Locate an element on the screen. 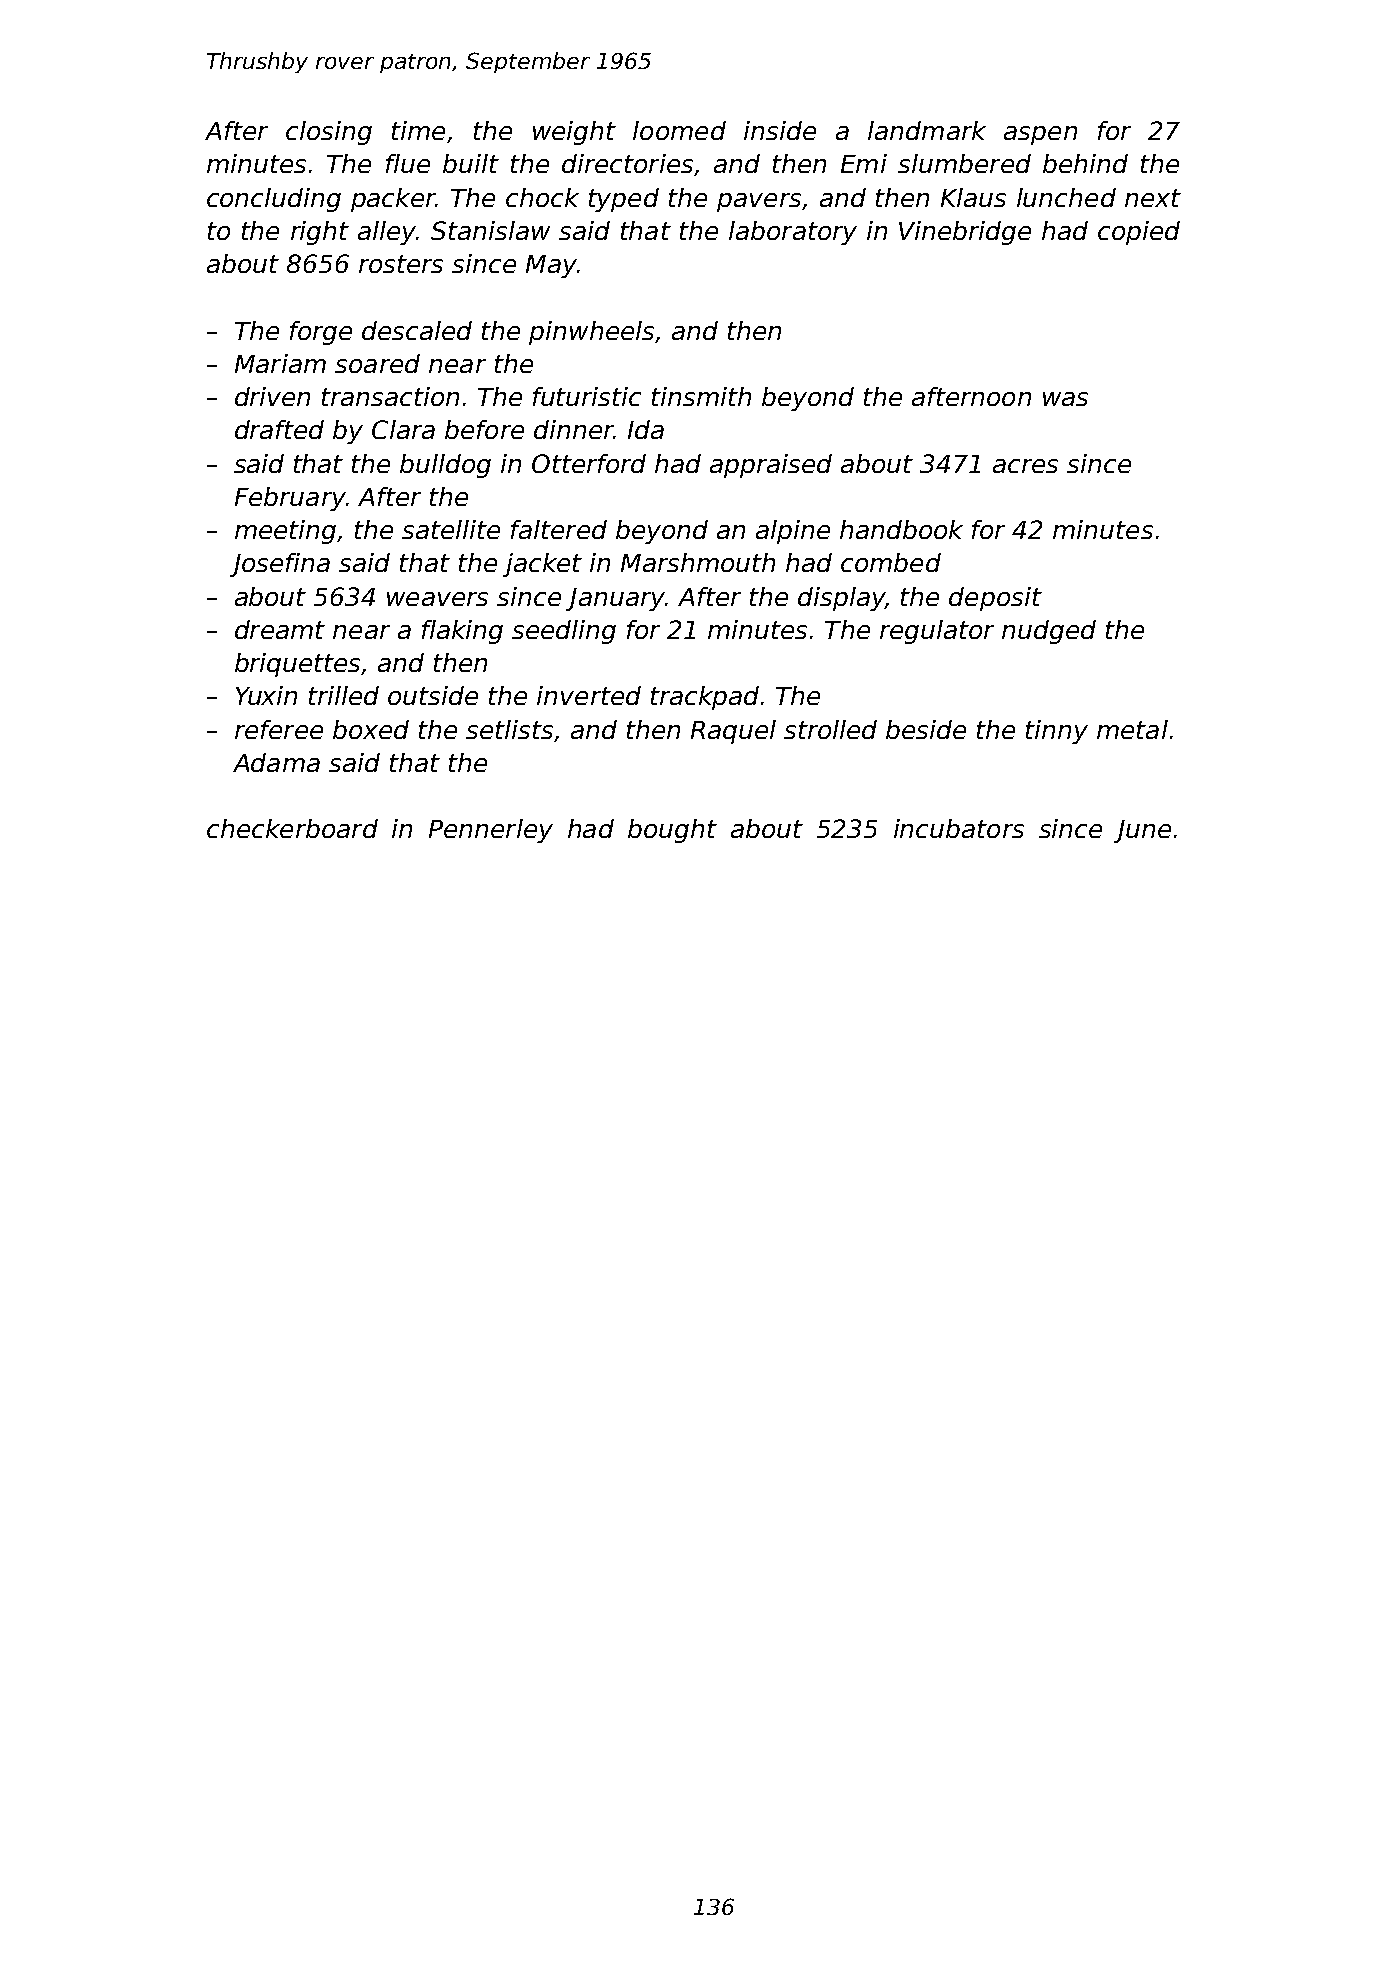  closing is located at coordinates (329, 133).
